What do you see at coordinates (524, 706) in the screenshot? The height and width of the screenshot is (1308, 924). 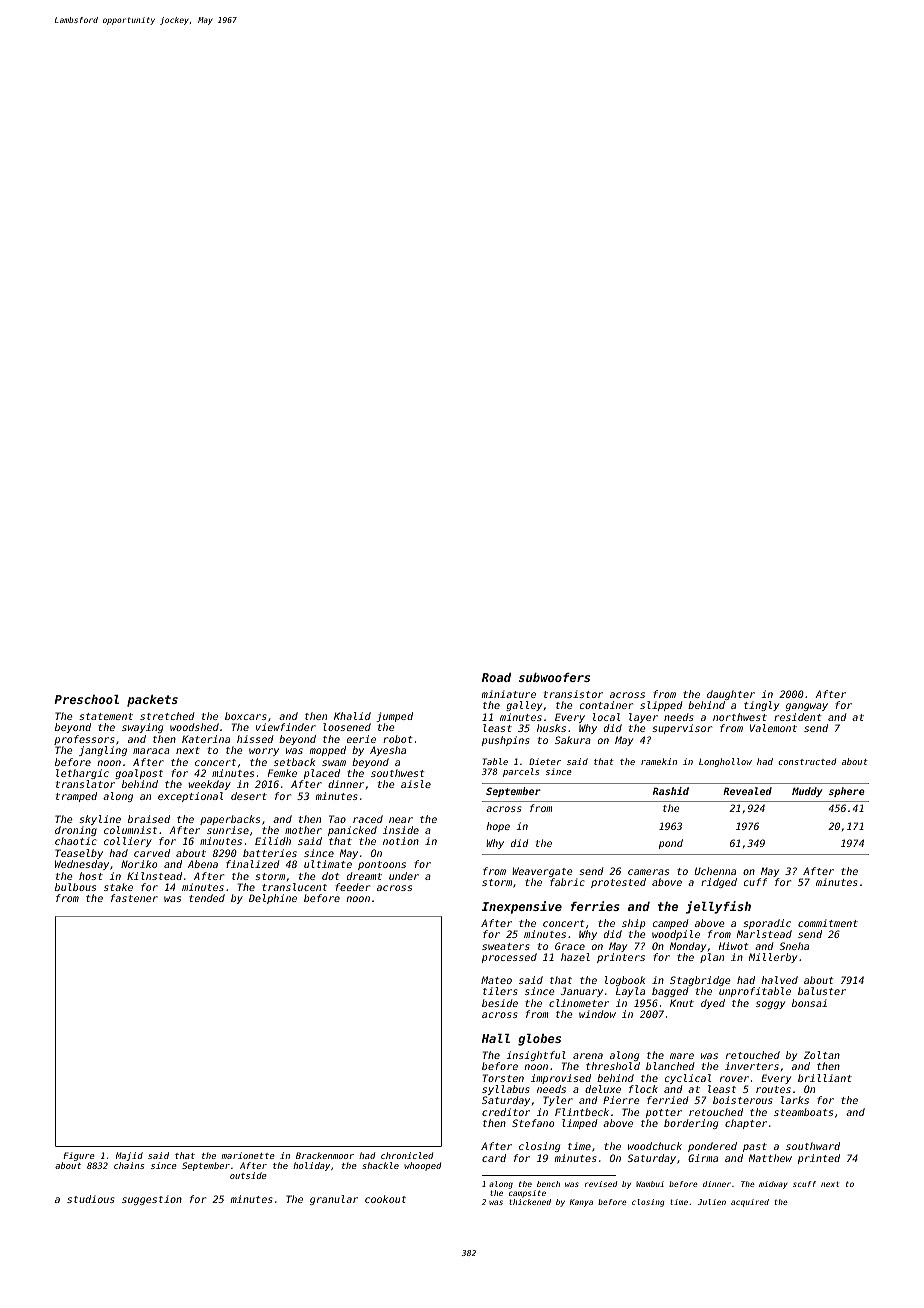 I see `galley` at bounding box center [524, 706].
